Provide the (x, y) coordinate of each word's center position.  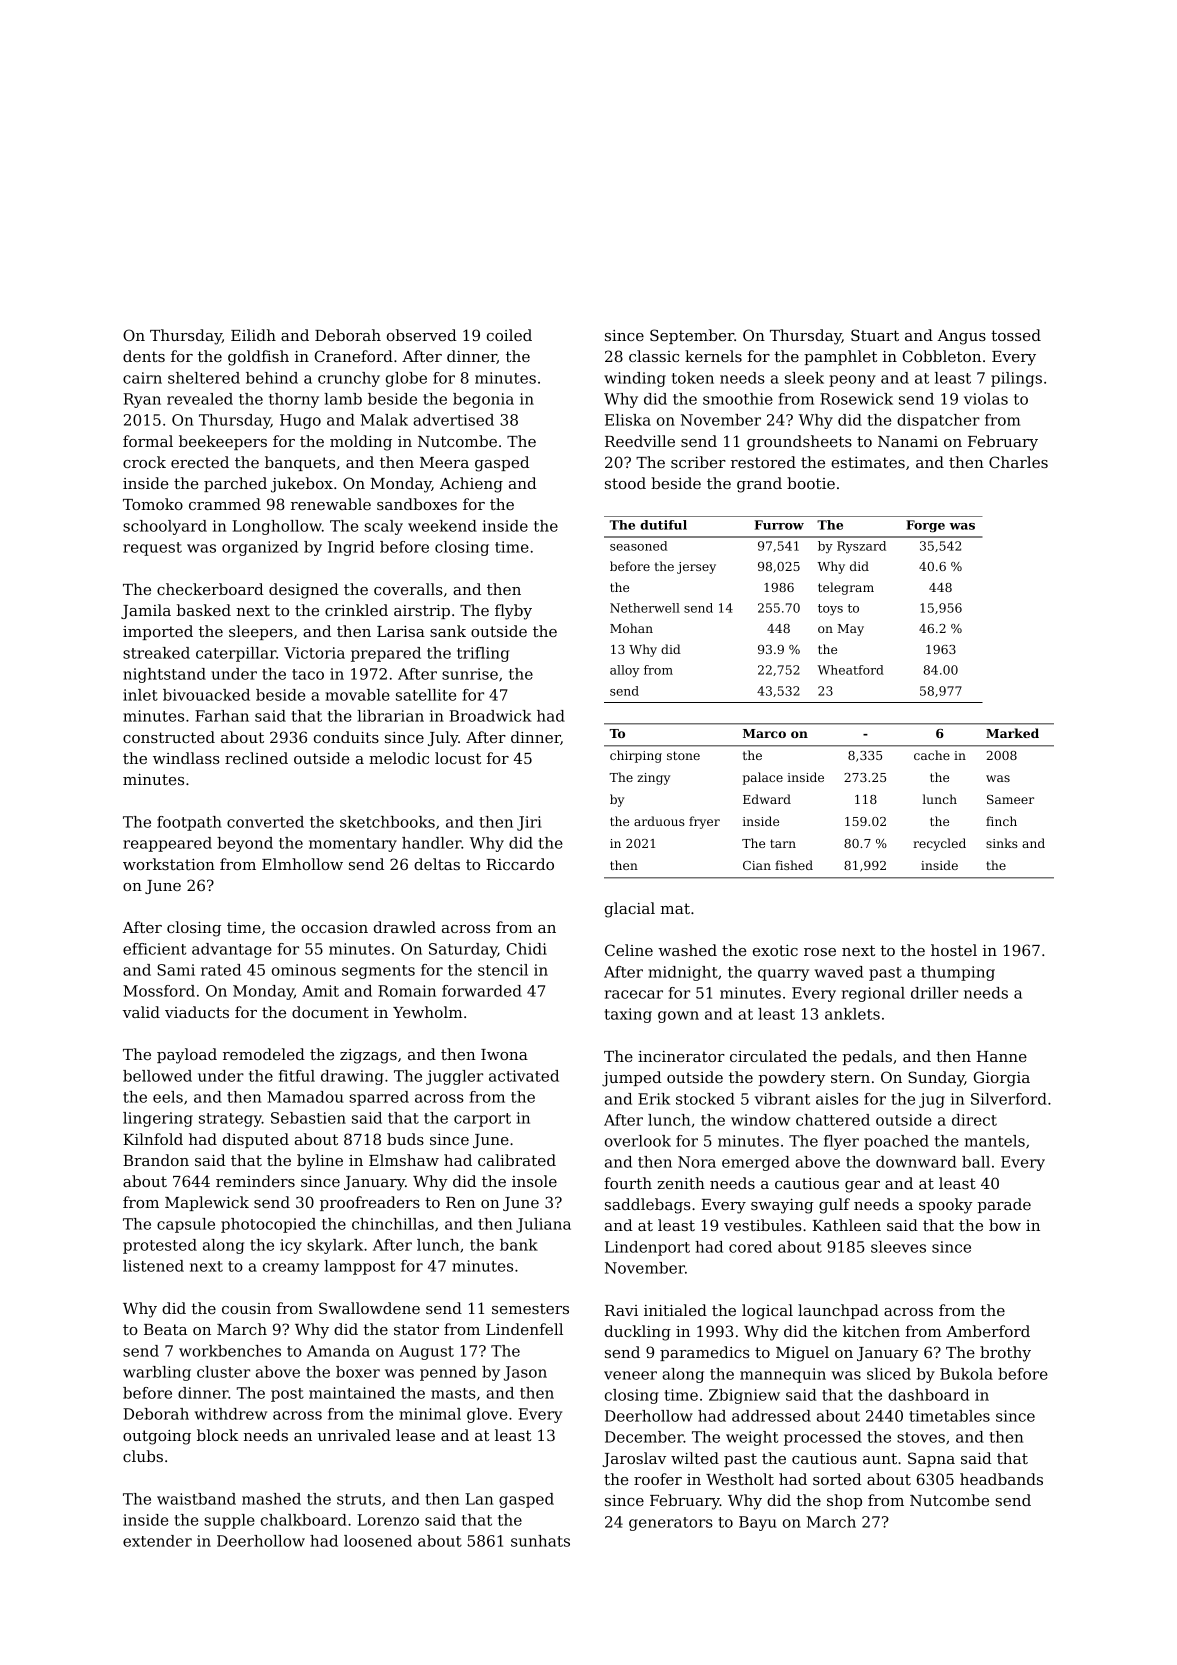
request (152, 549)
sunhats (540, 1541)
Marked (1012, 733)
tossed (1016, 335)
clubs (143, 1456)
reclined (256, 758)
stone (683, 755)
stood (625, 483)
